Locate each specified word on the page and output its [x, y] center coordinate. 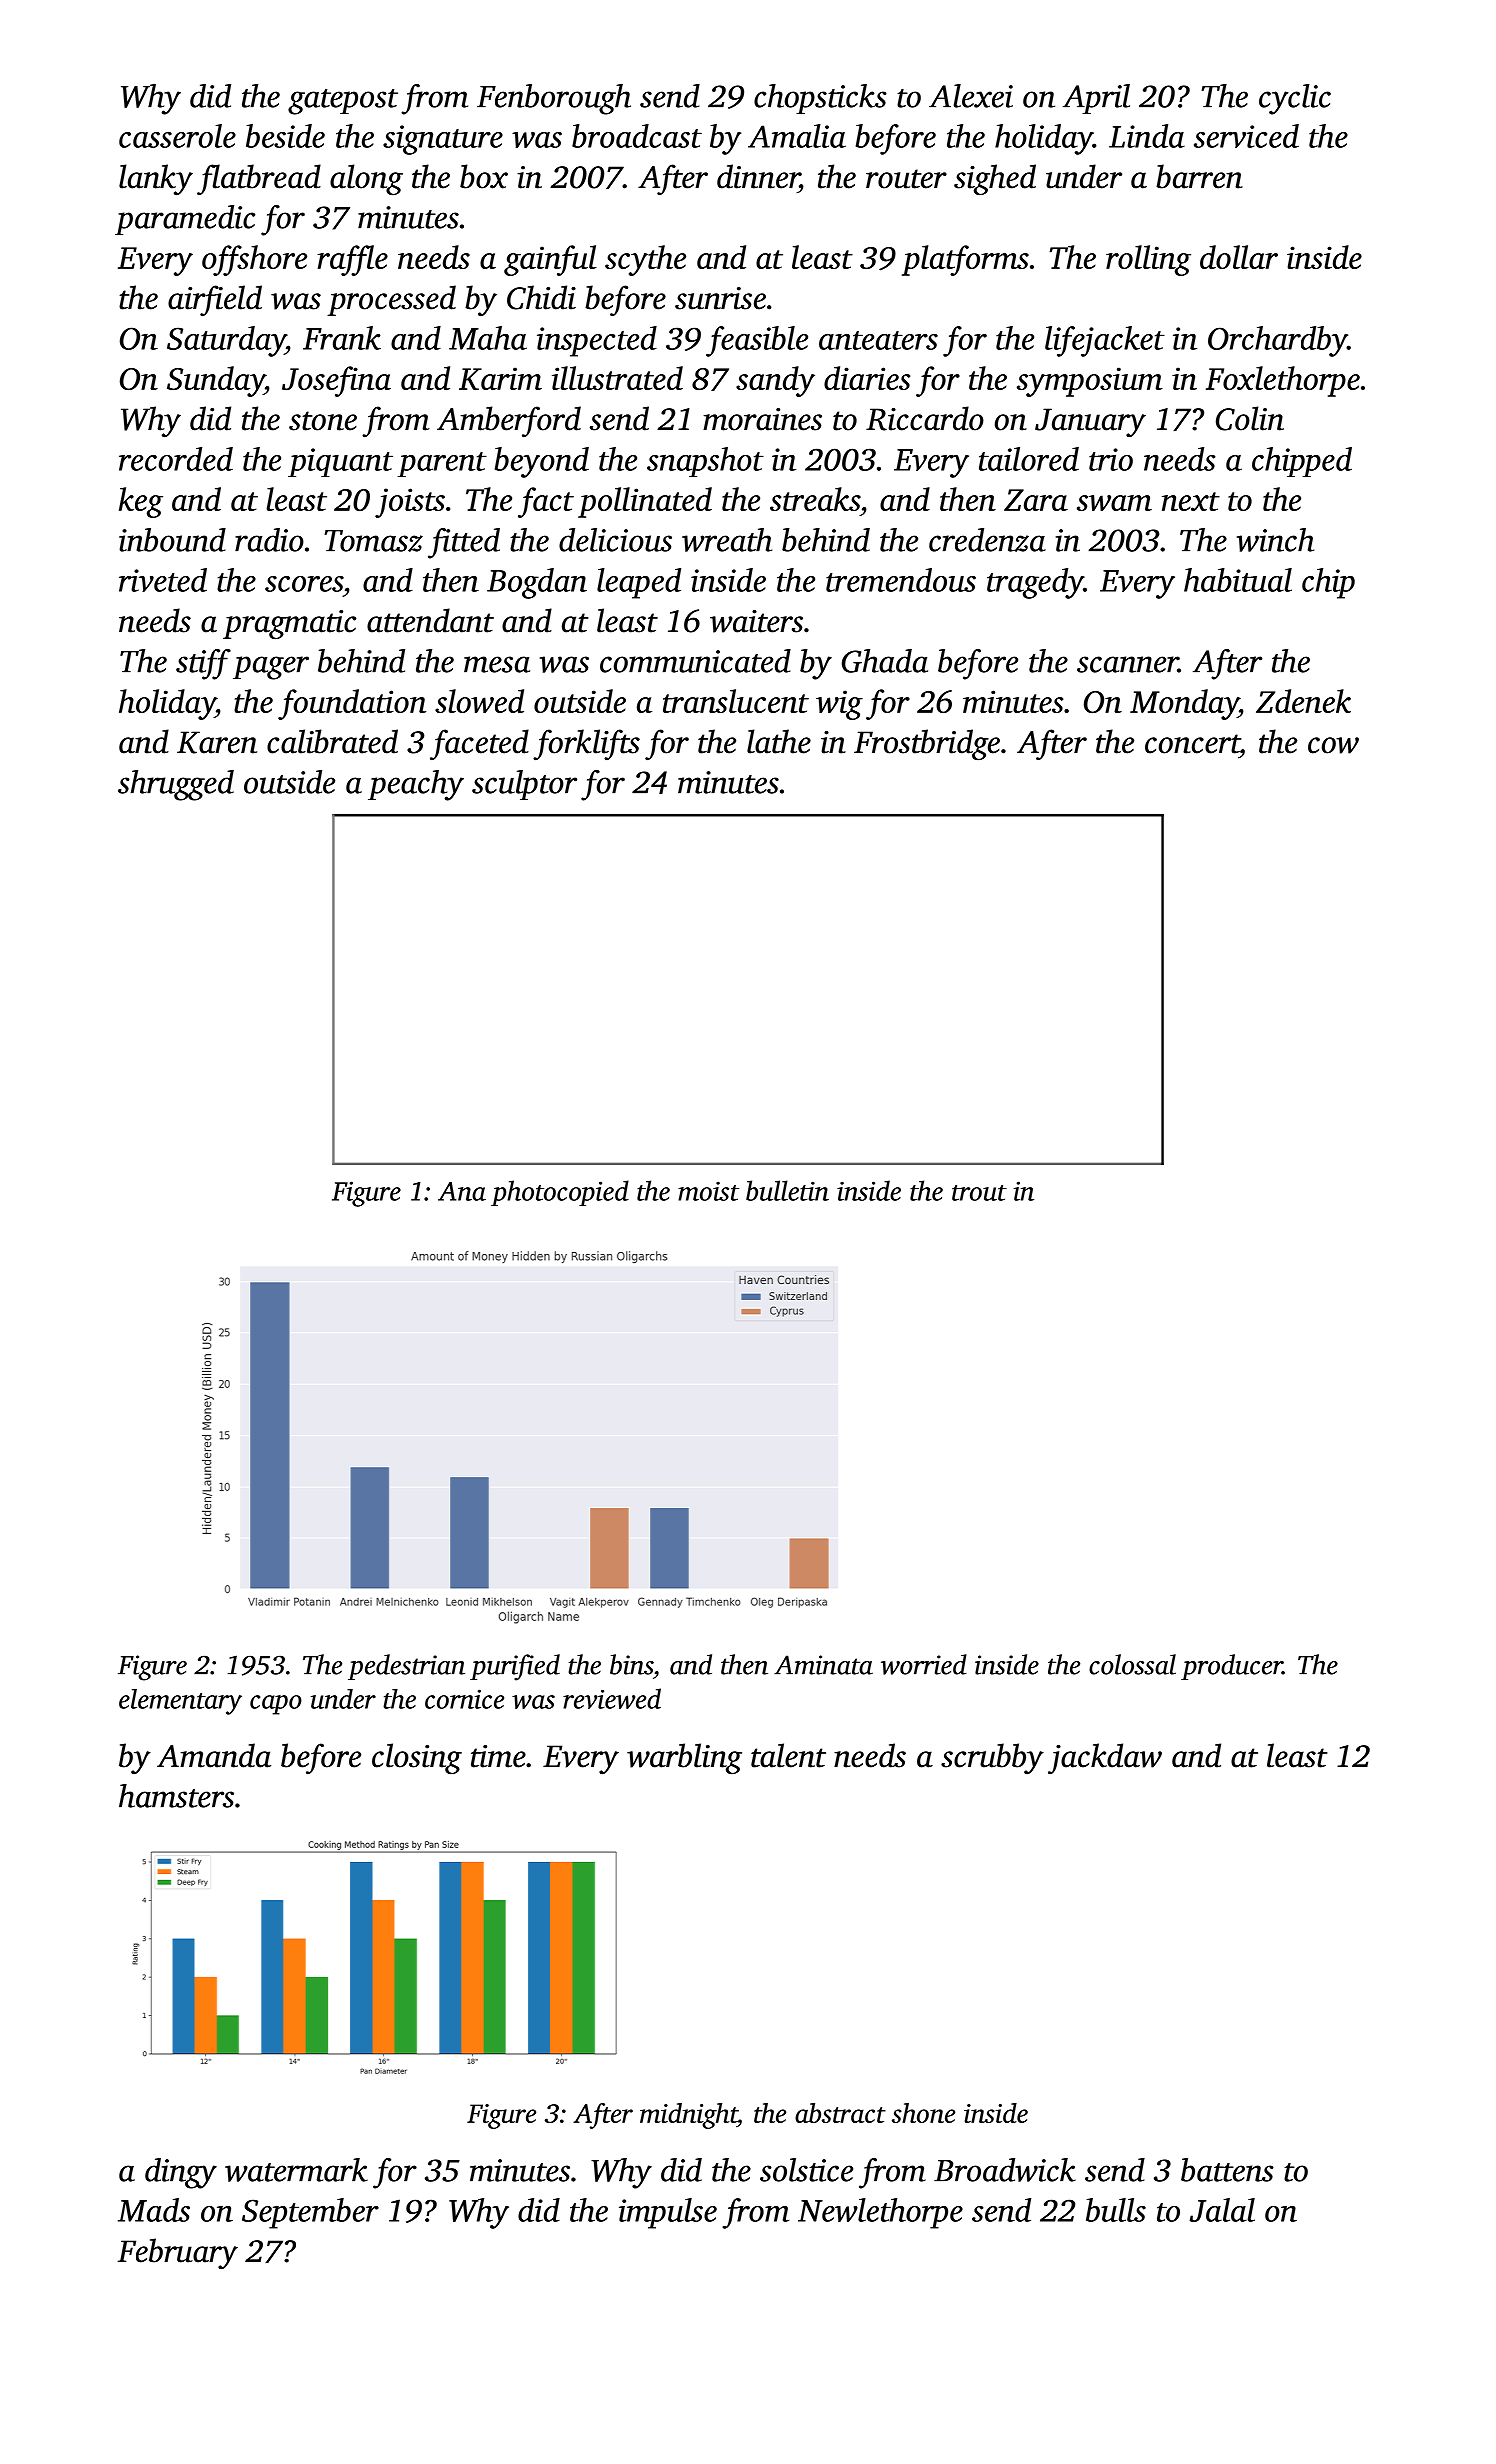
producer [1232, 1667]
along [366, 180]
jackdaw [1105, 1758]
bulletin [787, 1190]
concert [1192, 744]
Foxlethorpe [1283, 381]
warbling [684, 1758]
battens [1227, 2170]
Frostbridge [927, 745]
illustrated [617, 378]
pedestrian [406, 1667]
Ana [462, 1191]
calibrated [332, 741]
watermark [296, 2170]
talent [788, 1755]
